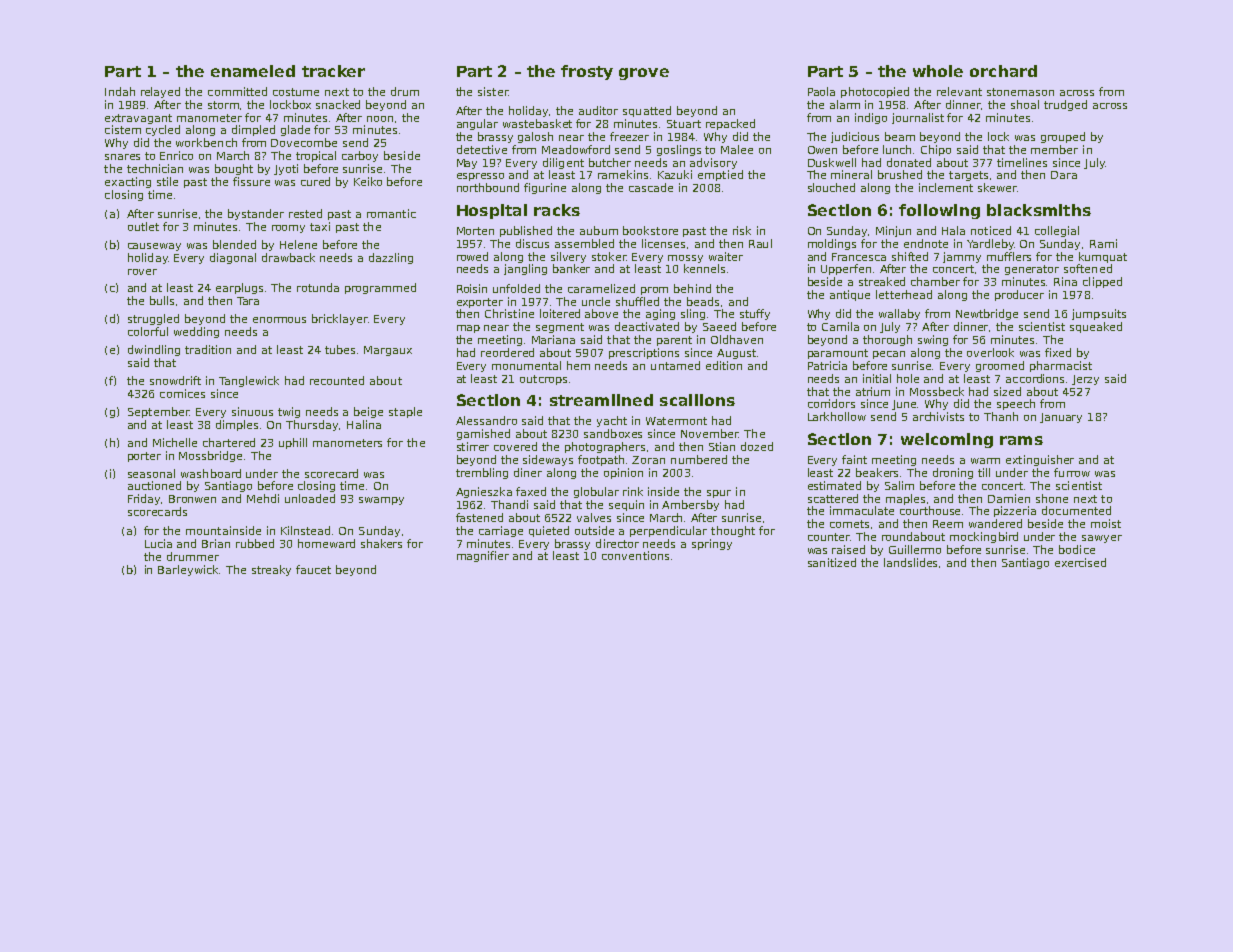  I want to click on maples, so click(905, 499).
